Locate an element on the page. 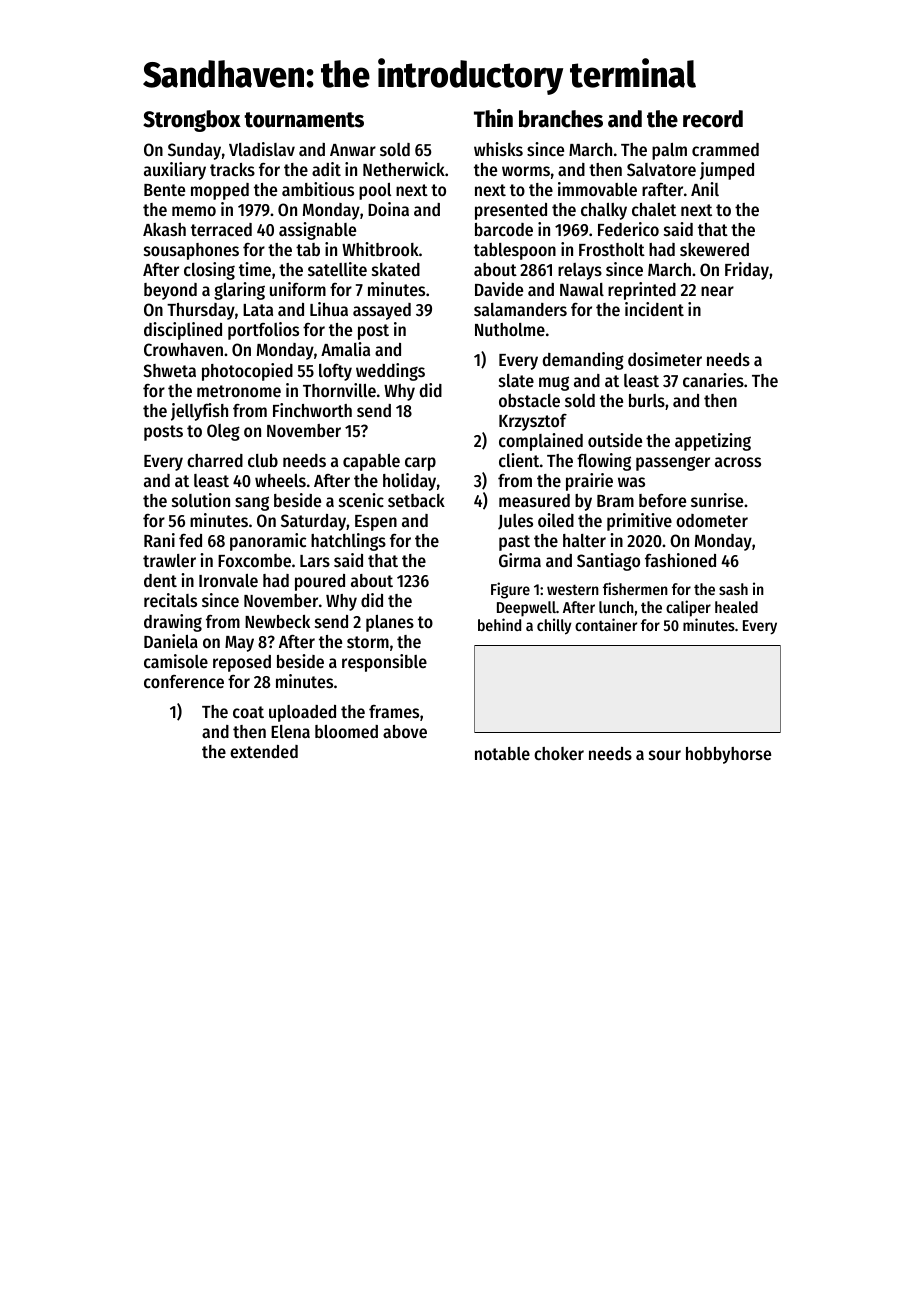 This document has width=924, height=1314. Netherwick is located at coordinates (404, 169).
